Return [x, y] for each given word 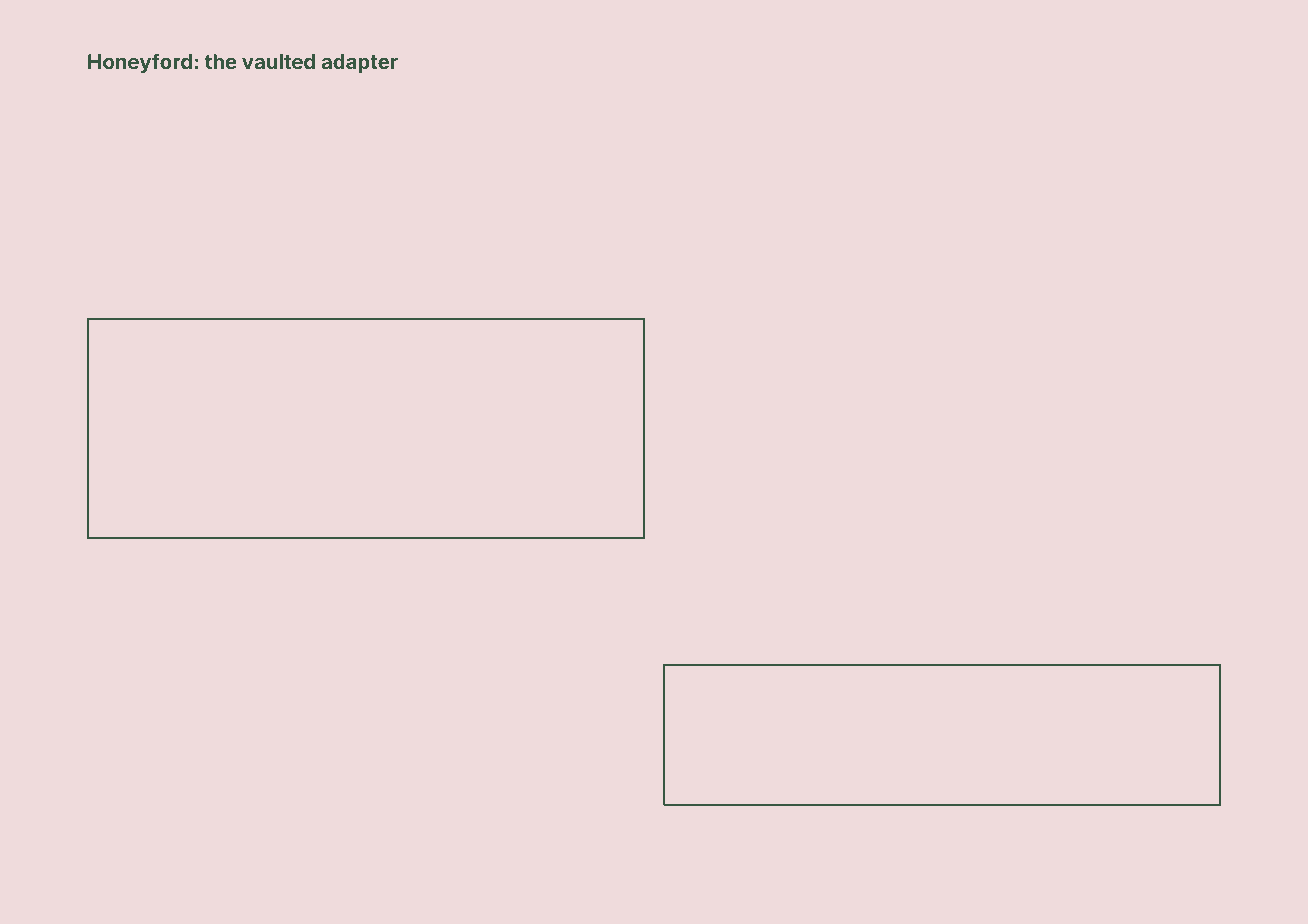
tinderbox [1139, 251]
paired [584, 821]
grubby [696, 125]
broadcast [1017, 654]
